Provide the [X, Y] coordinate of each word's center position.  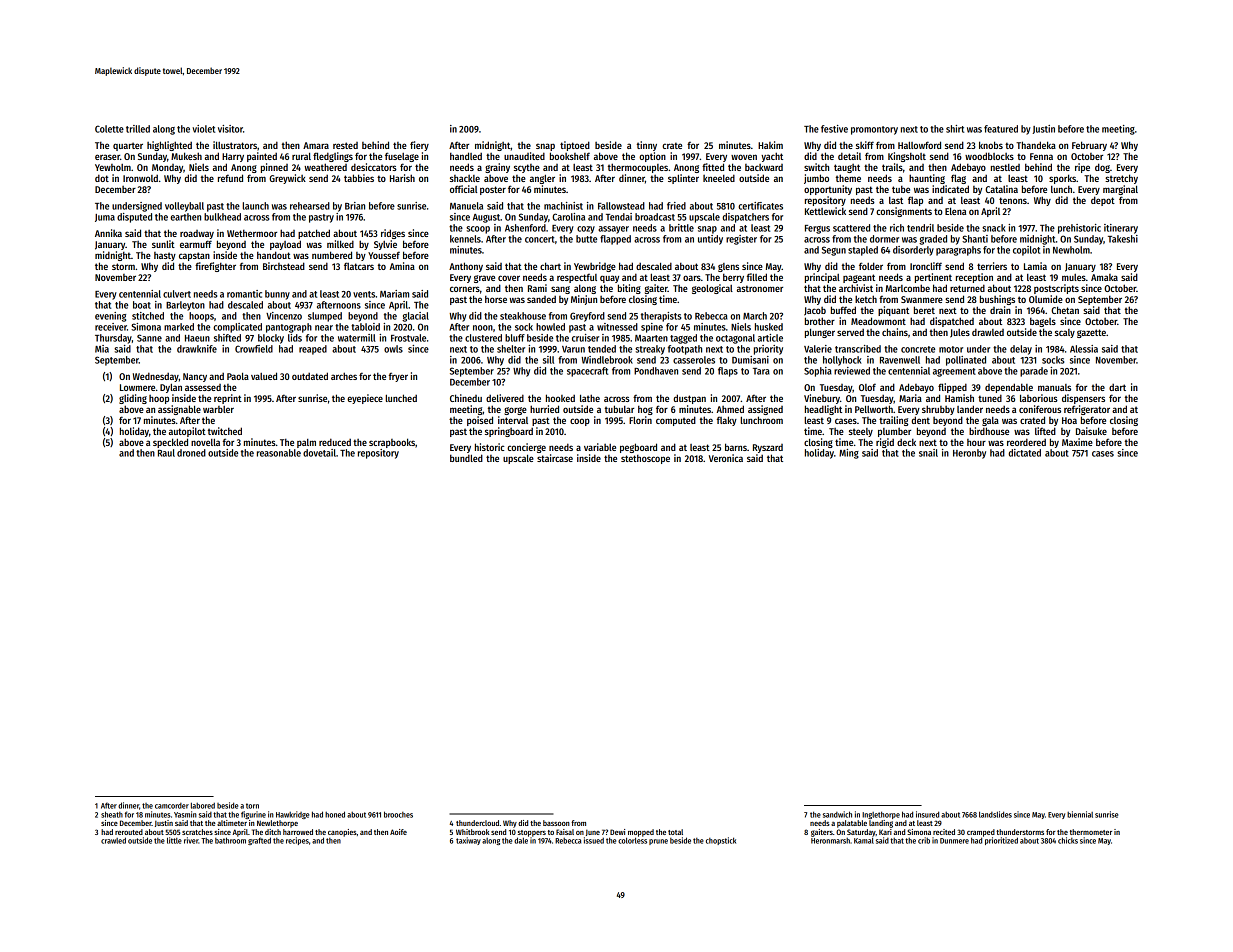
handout [274, 255]
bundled [466, 458]
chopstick [721, 841]
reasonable [279, 453]
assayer [613, 230]
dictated [1024, 453]
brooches [398, 814]
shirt [955, 129]
